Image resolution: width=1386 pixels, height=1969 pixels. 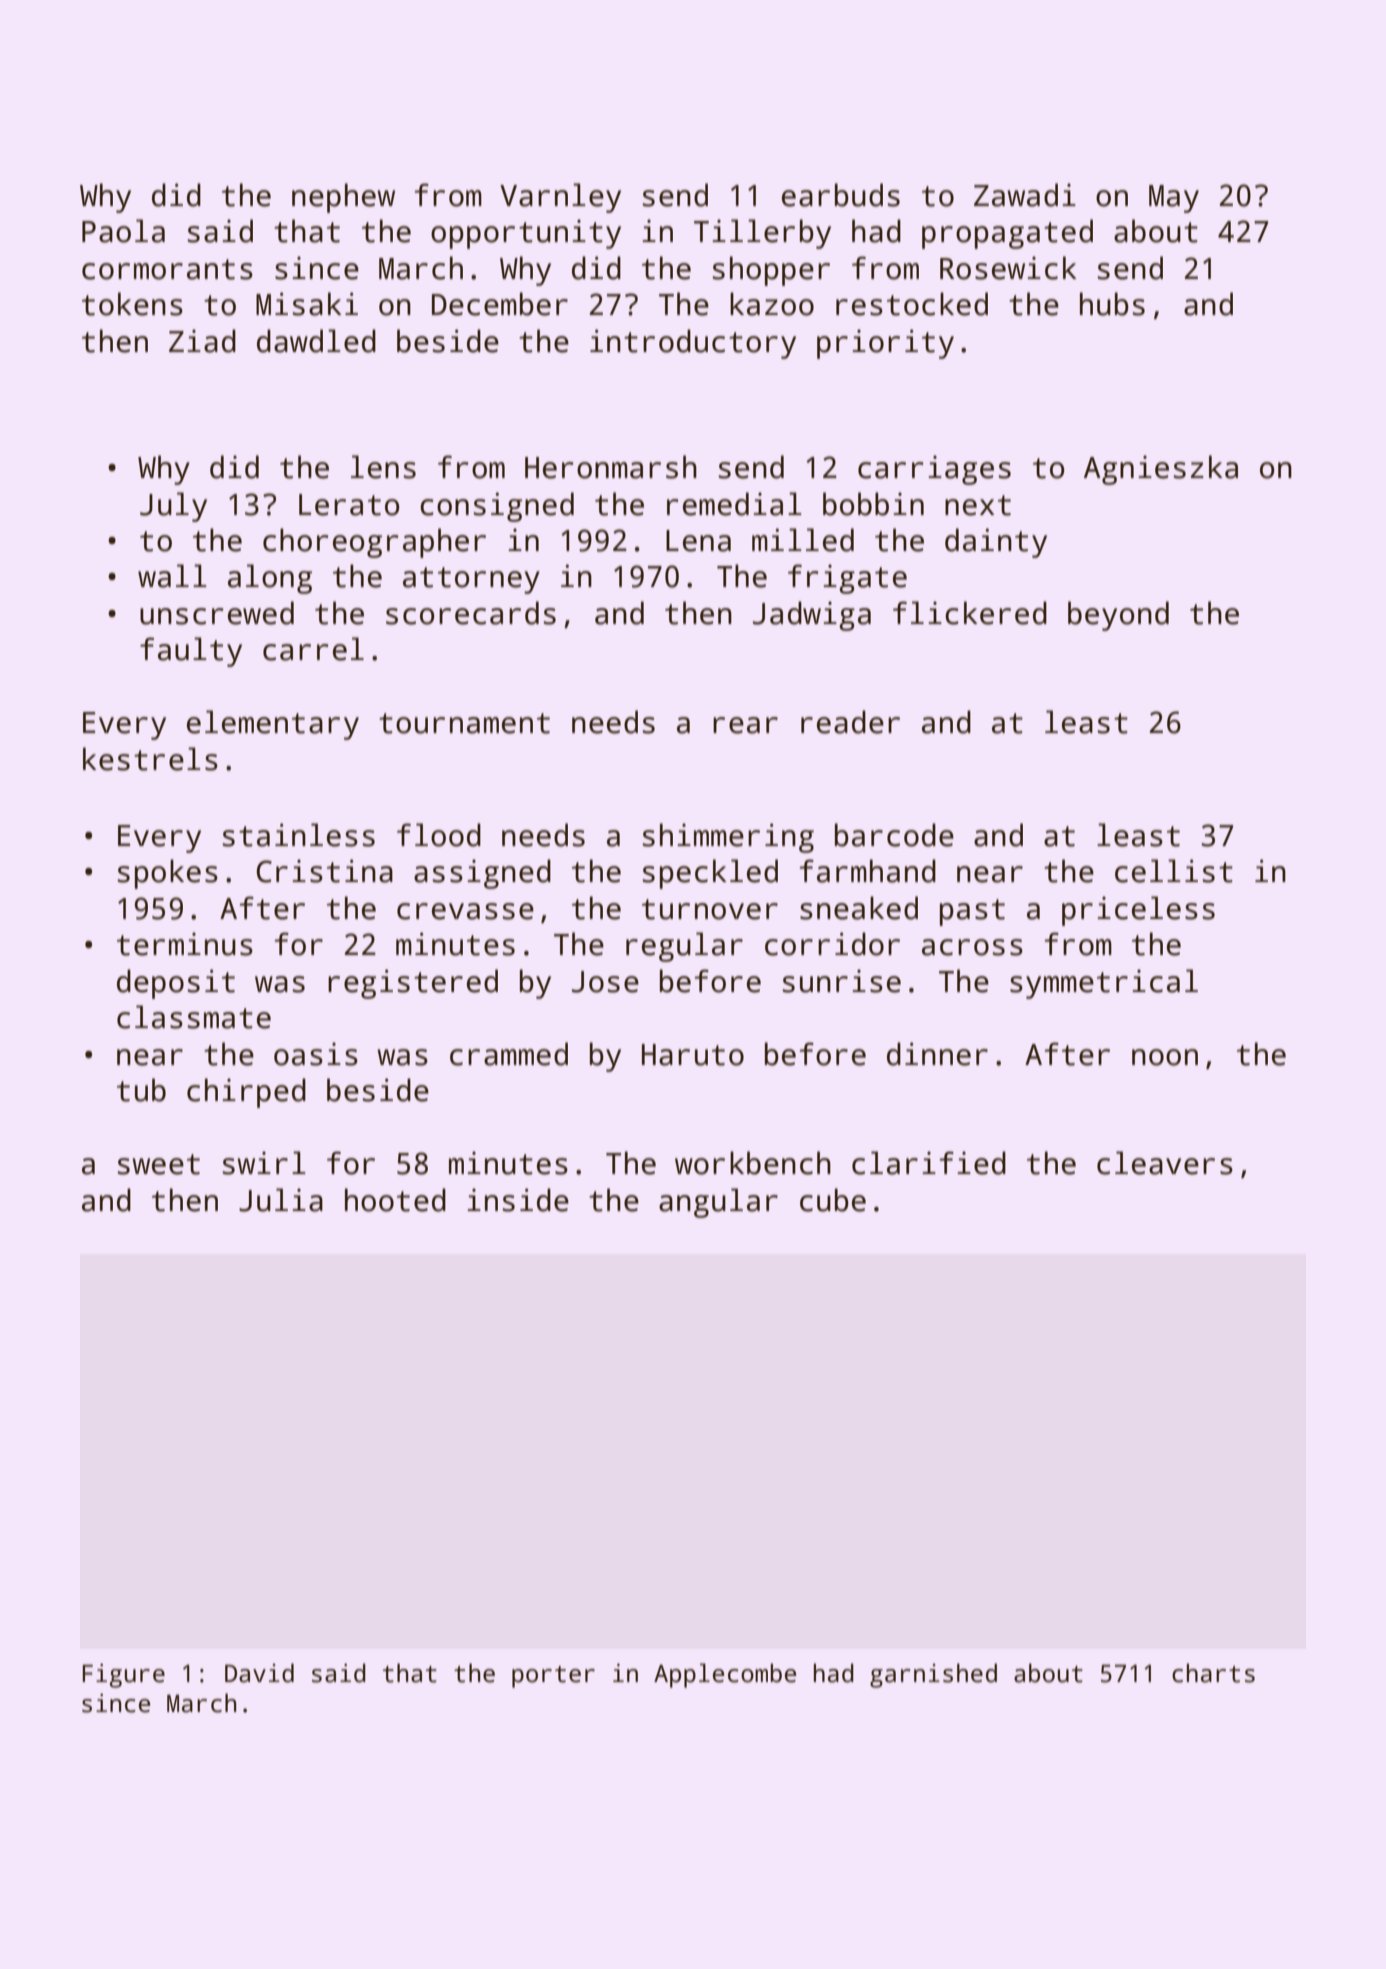 I want to click on cleavers, so click(x=1165, y=1163).
